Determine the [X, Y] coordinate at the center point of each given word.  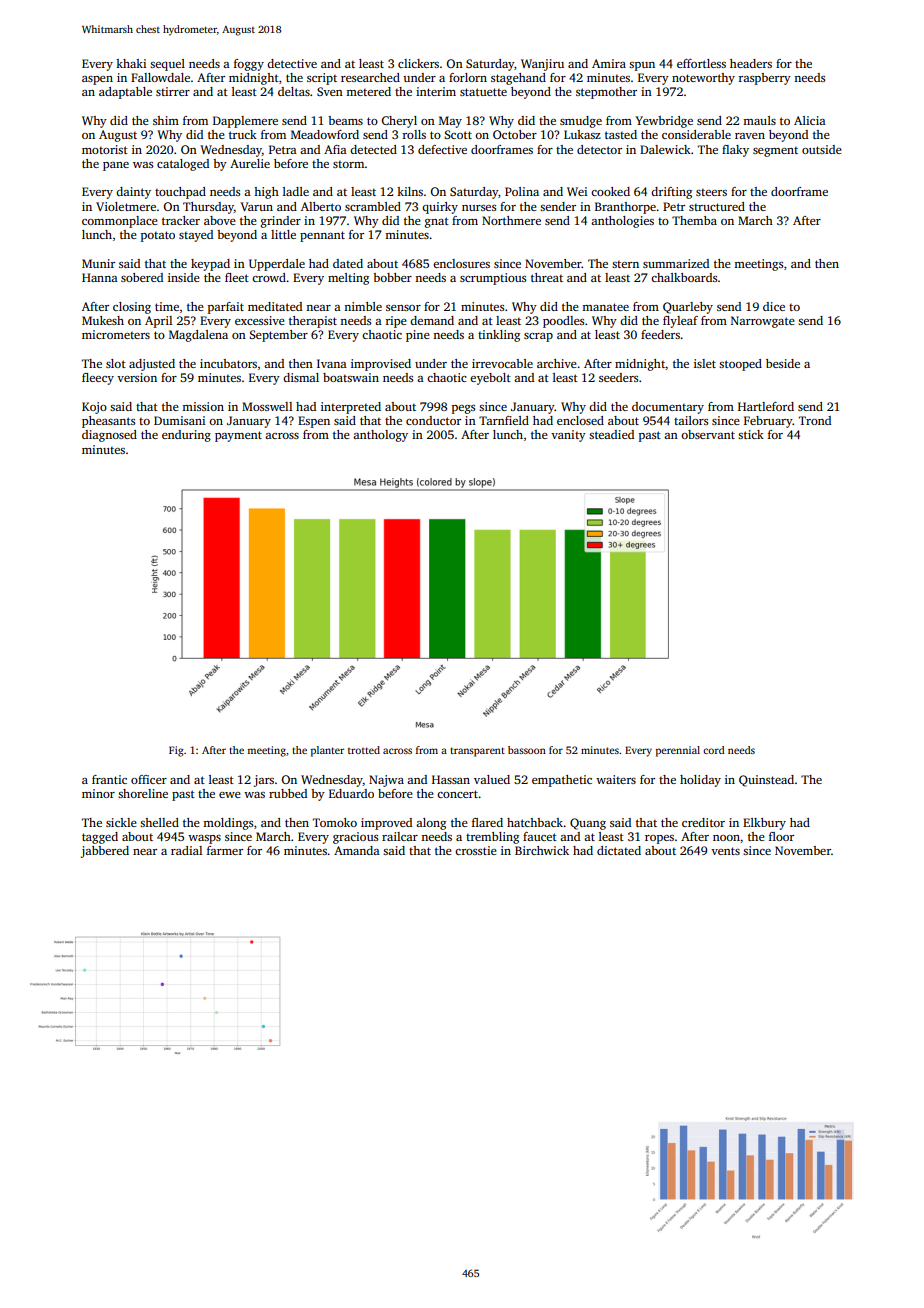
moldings [228, 824]
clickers [418, 63]
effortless [701, 63]
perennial [678, 751]
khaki [131, 63]
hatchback [535, 822]
